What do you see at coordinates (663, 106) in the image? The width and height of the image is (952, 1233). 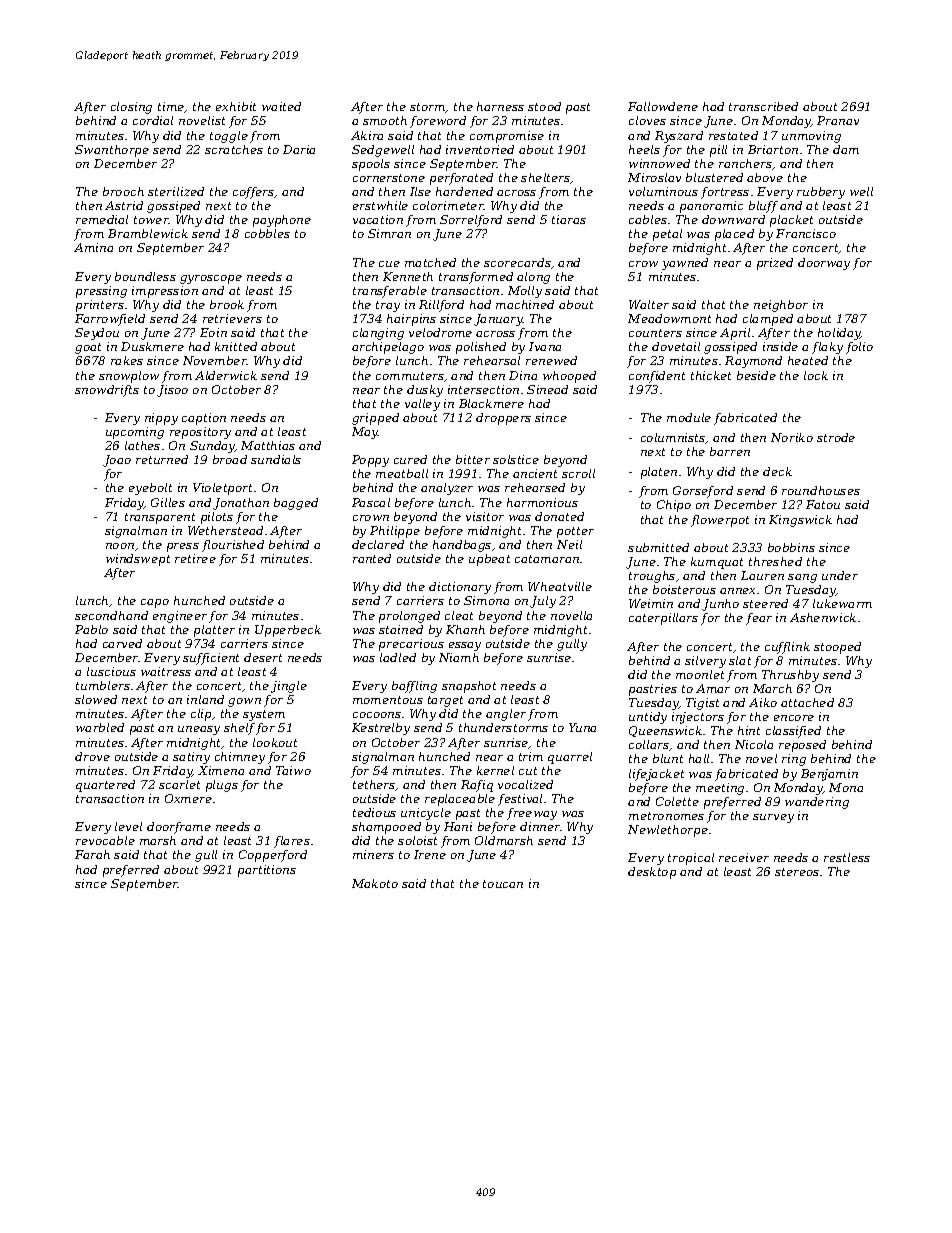 I see `Fallowdene` at bounding box center [663, 106].
